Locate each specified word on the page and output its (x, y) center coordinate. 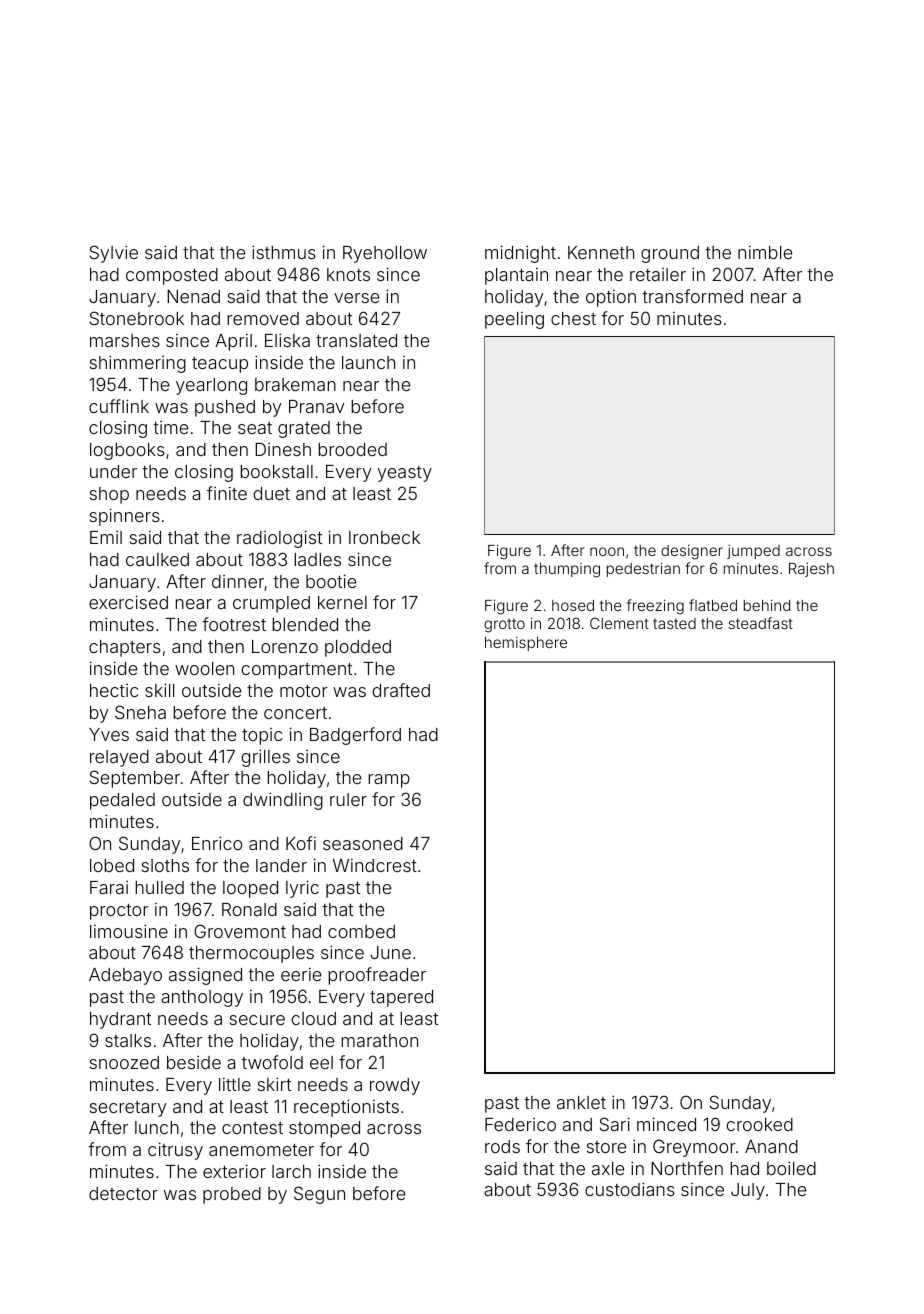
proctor (119, 912)
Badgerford (355, 736)
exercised (128, 602)
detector (123, 1193)
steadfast (761, 623)
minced (666, 1124)
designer (692, 552)
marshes (125, 340)
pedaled (122, 801)
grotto (504, 625)
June (391, 952)
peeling (514, 320)
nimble (765, 252)
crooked (760, 1124)
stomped (324, 1129)
